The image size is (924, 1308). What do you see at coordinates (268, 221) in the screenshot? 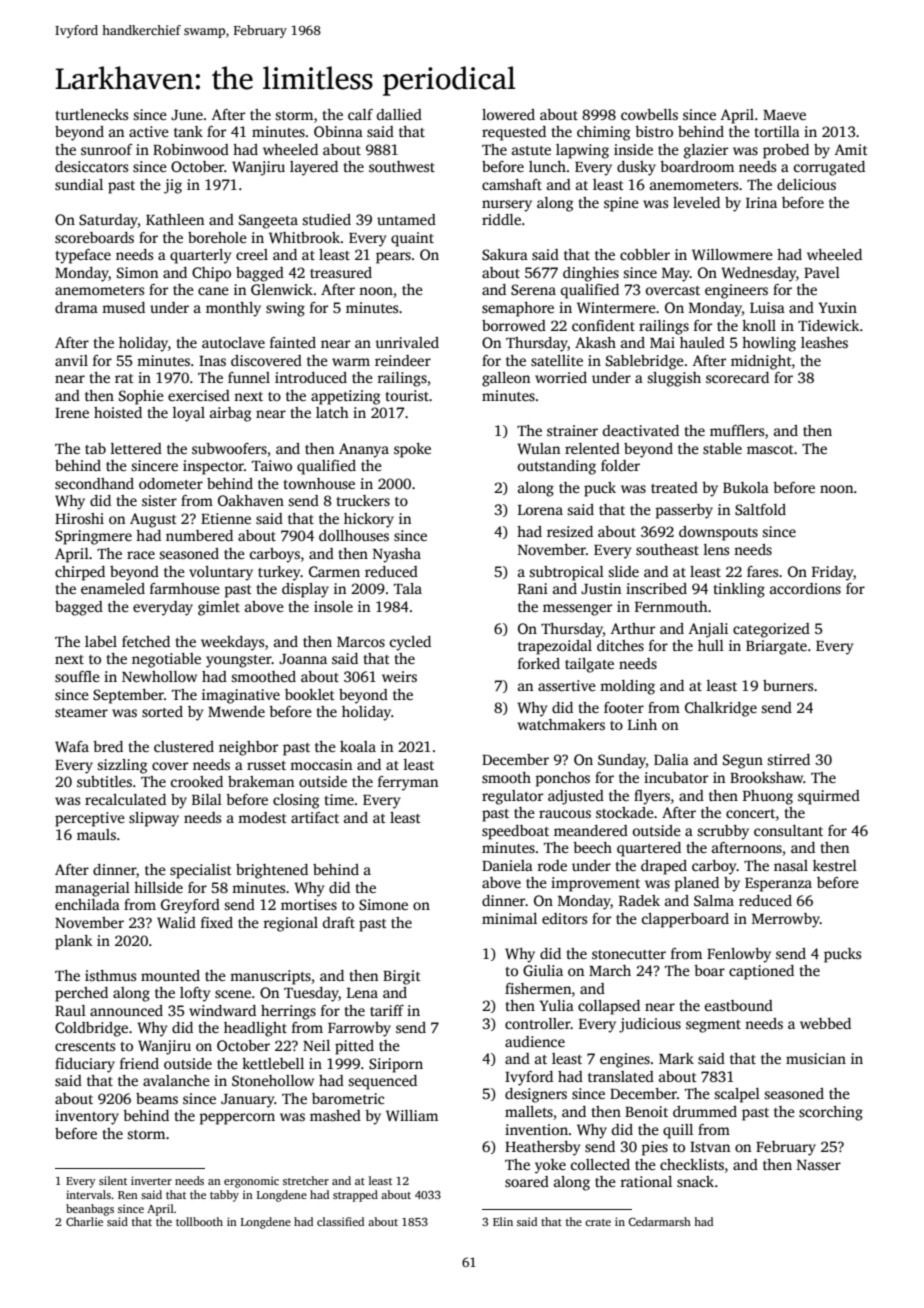
I see `Sangeeta` at bounding box center [268, 221].
